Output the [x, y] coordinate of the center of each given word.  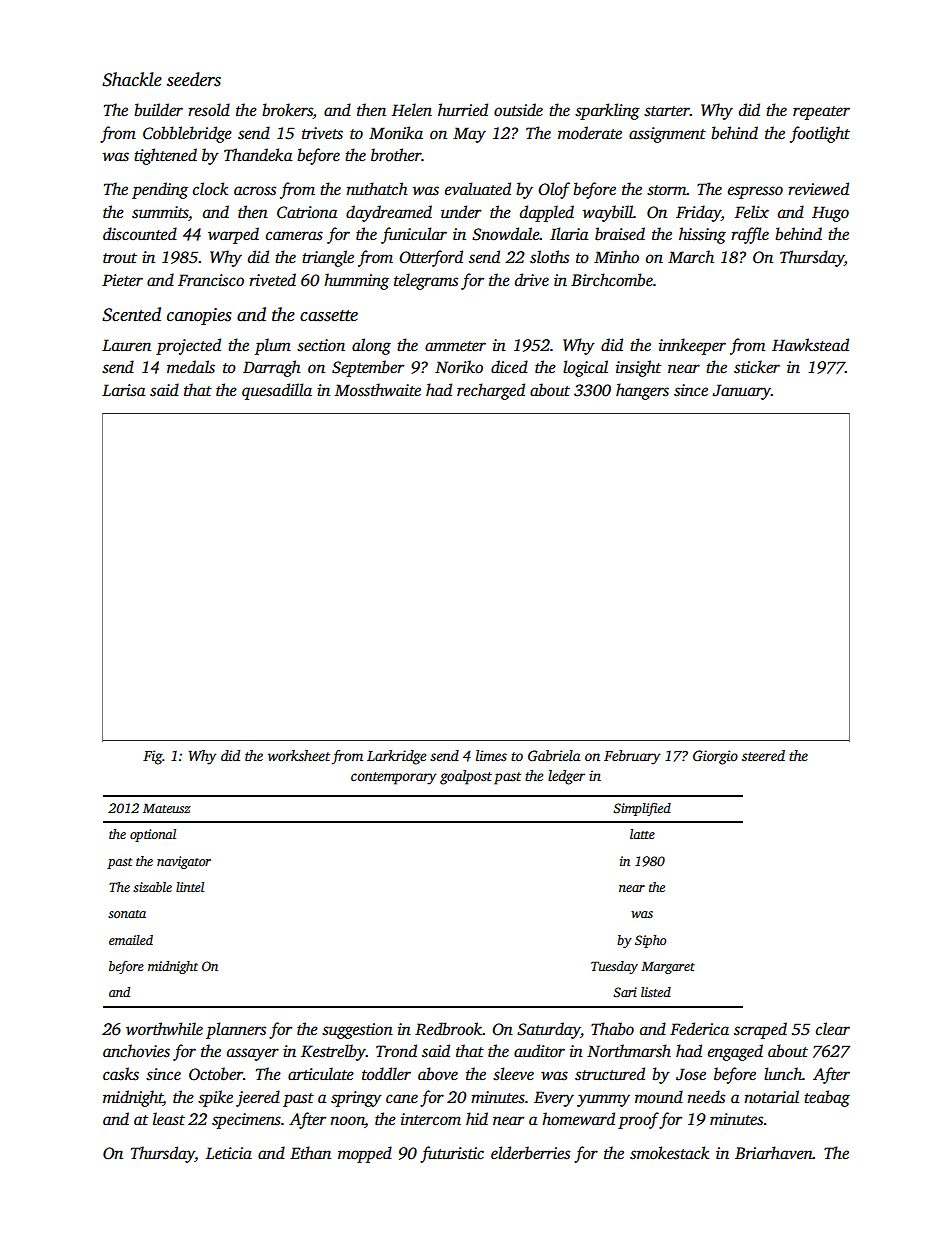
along [371, 346]
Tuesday [614, 967]
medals [191, 367]
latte [642, 834]
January [741, 392]
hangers [642, 391]
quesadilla [277, 391]
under [461, 212]
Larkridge [396, 757]
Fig [153, 757]
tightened [165, 156]
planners [236, 1030]
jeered [258, 1098]
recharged [491, 391]
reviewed [818, 188]
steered [763, 755]
